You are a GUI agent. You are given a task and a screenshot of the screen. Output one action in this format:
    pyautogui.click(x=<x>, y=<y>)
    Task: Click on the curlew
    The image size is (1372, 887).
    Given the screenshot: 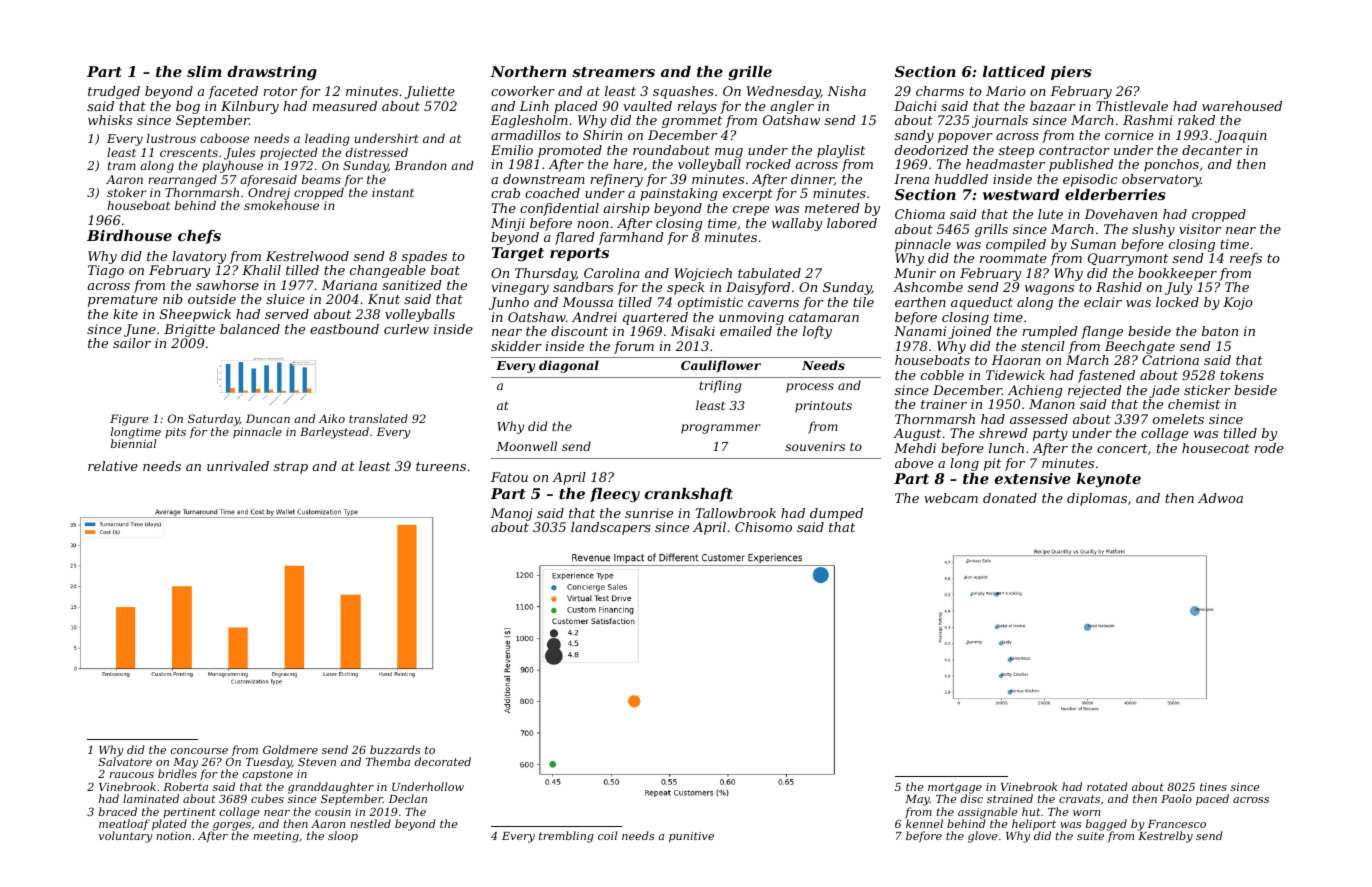 What is the action you would take?
    pyautogui.click(x=406, y=329)
